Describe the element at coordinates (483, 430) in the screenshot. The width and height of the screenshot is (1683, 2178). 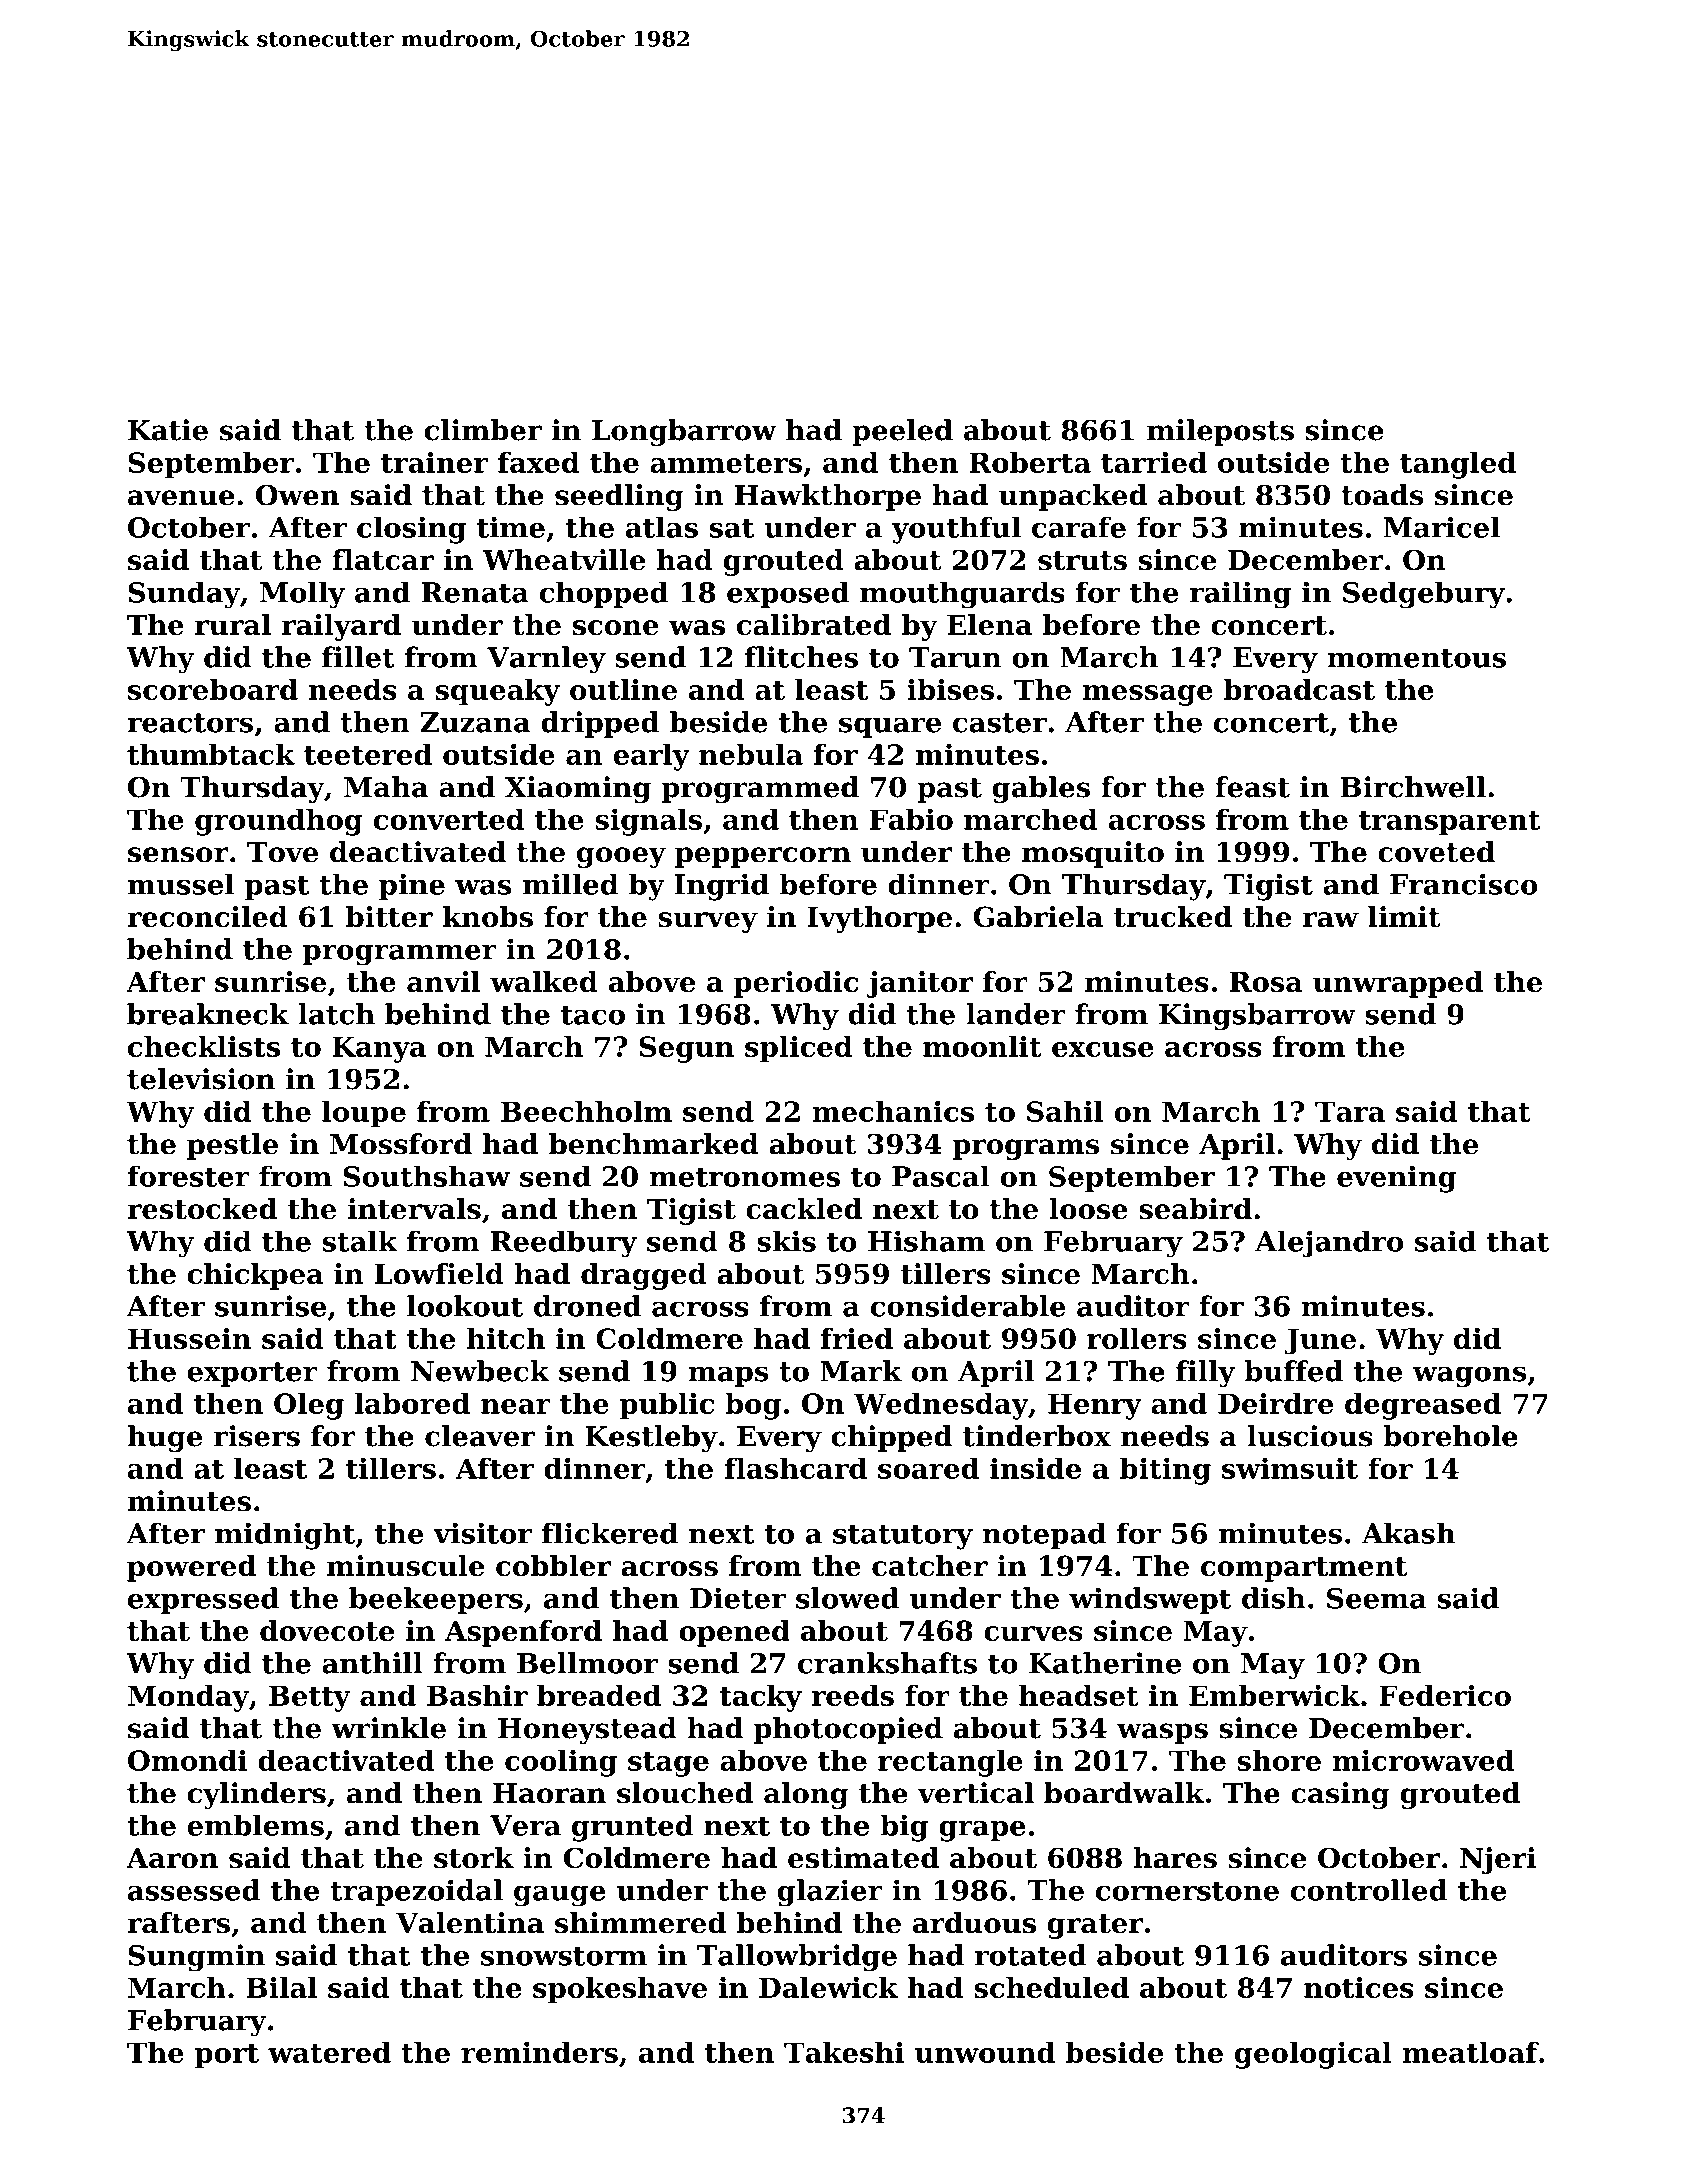
I see `climber` at that location.
